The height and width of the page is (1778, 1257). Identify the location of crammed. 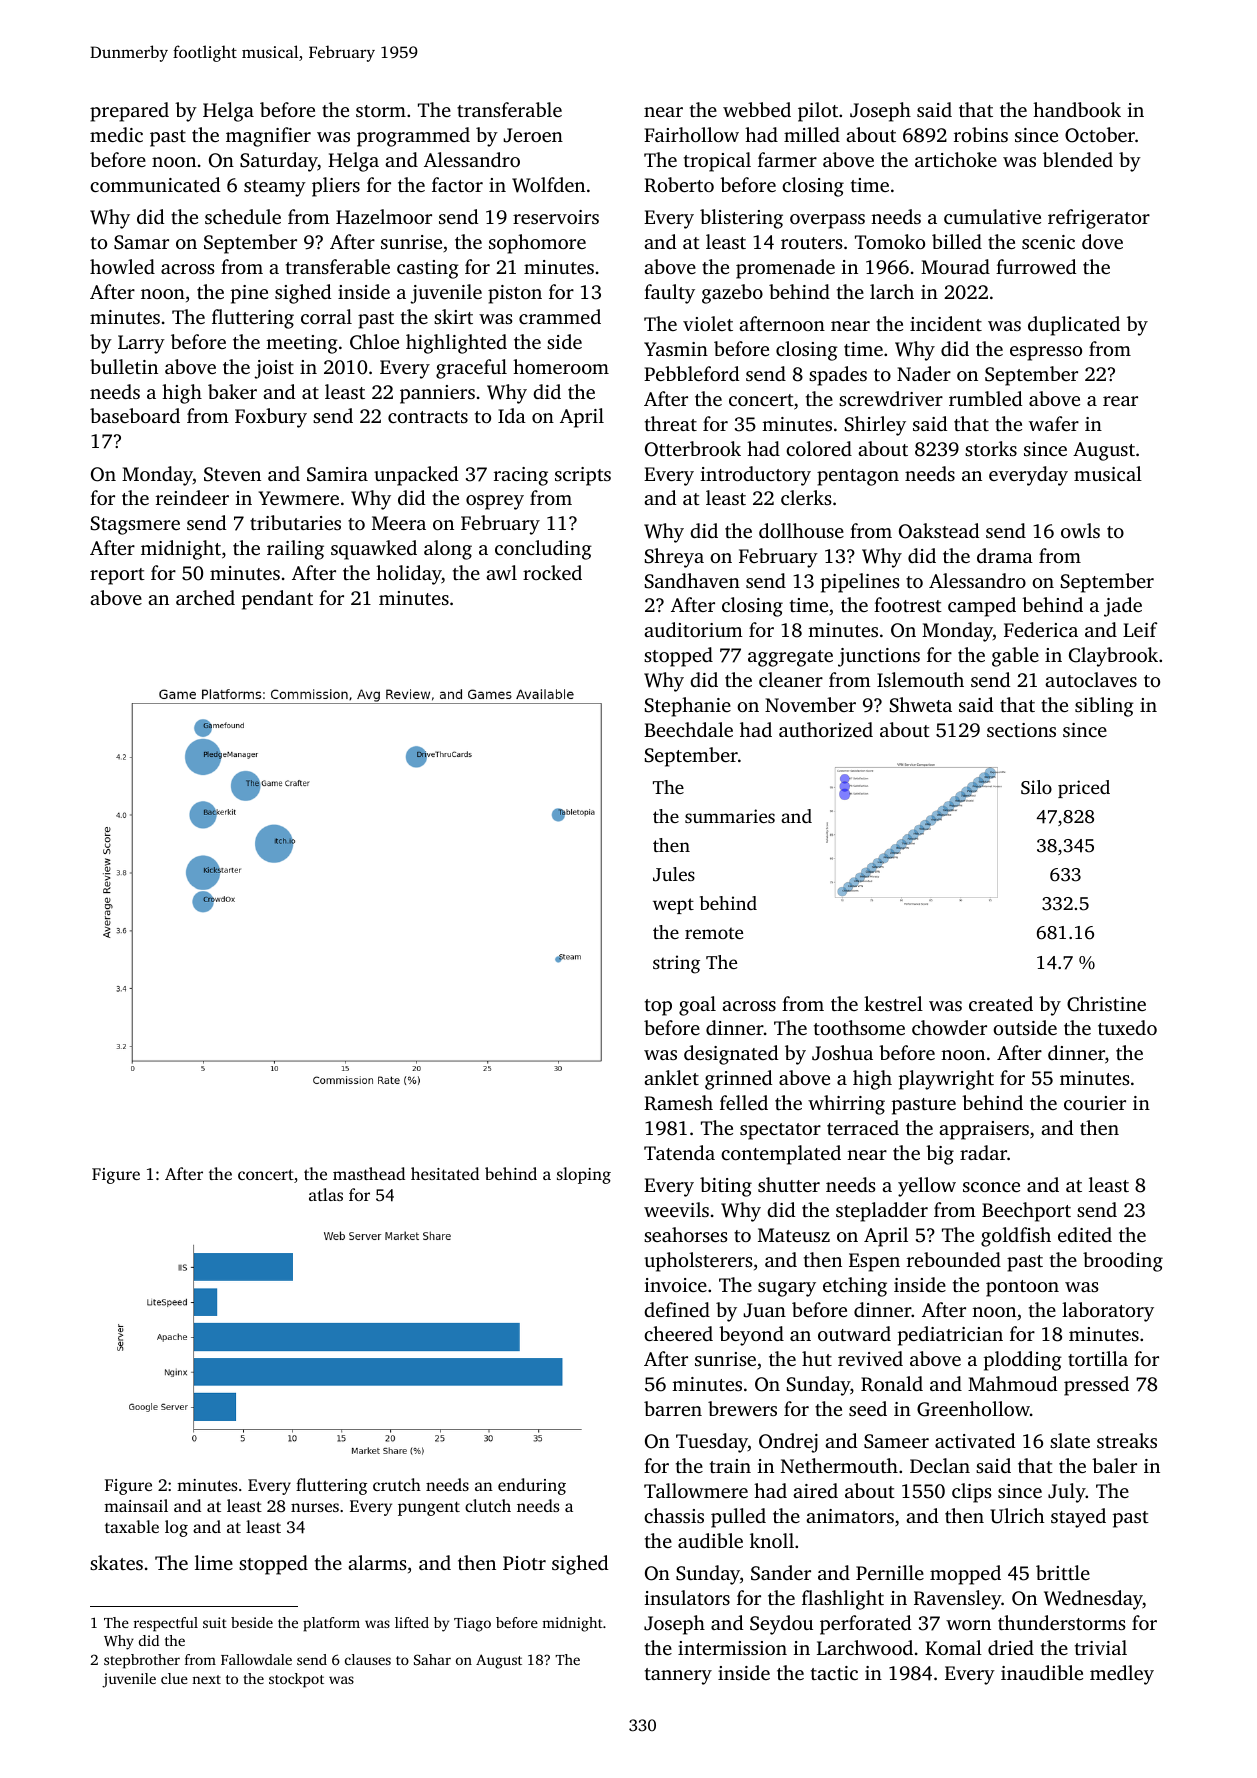
(560, 316).
